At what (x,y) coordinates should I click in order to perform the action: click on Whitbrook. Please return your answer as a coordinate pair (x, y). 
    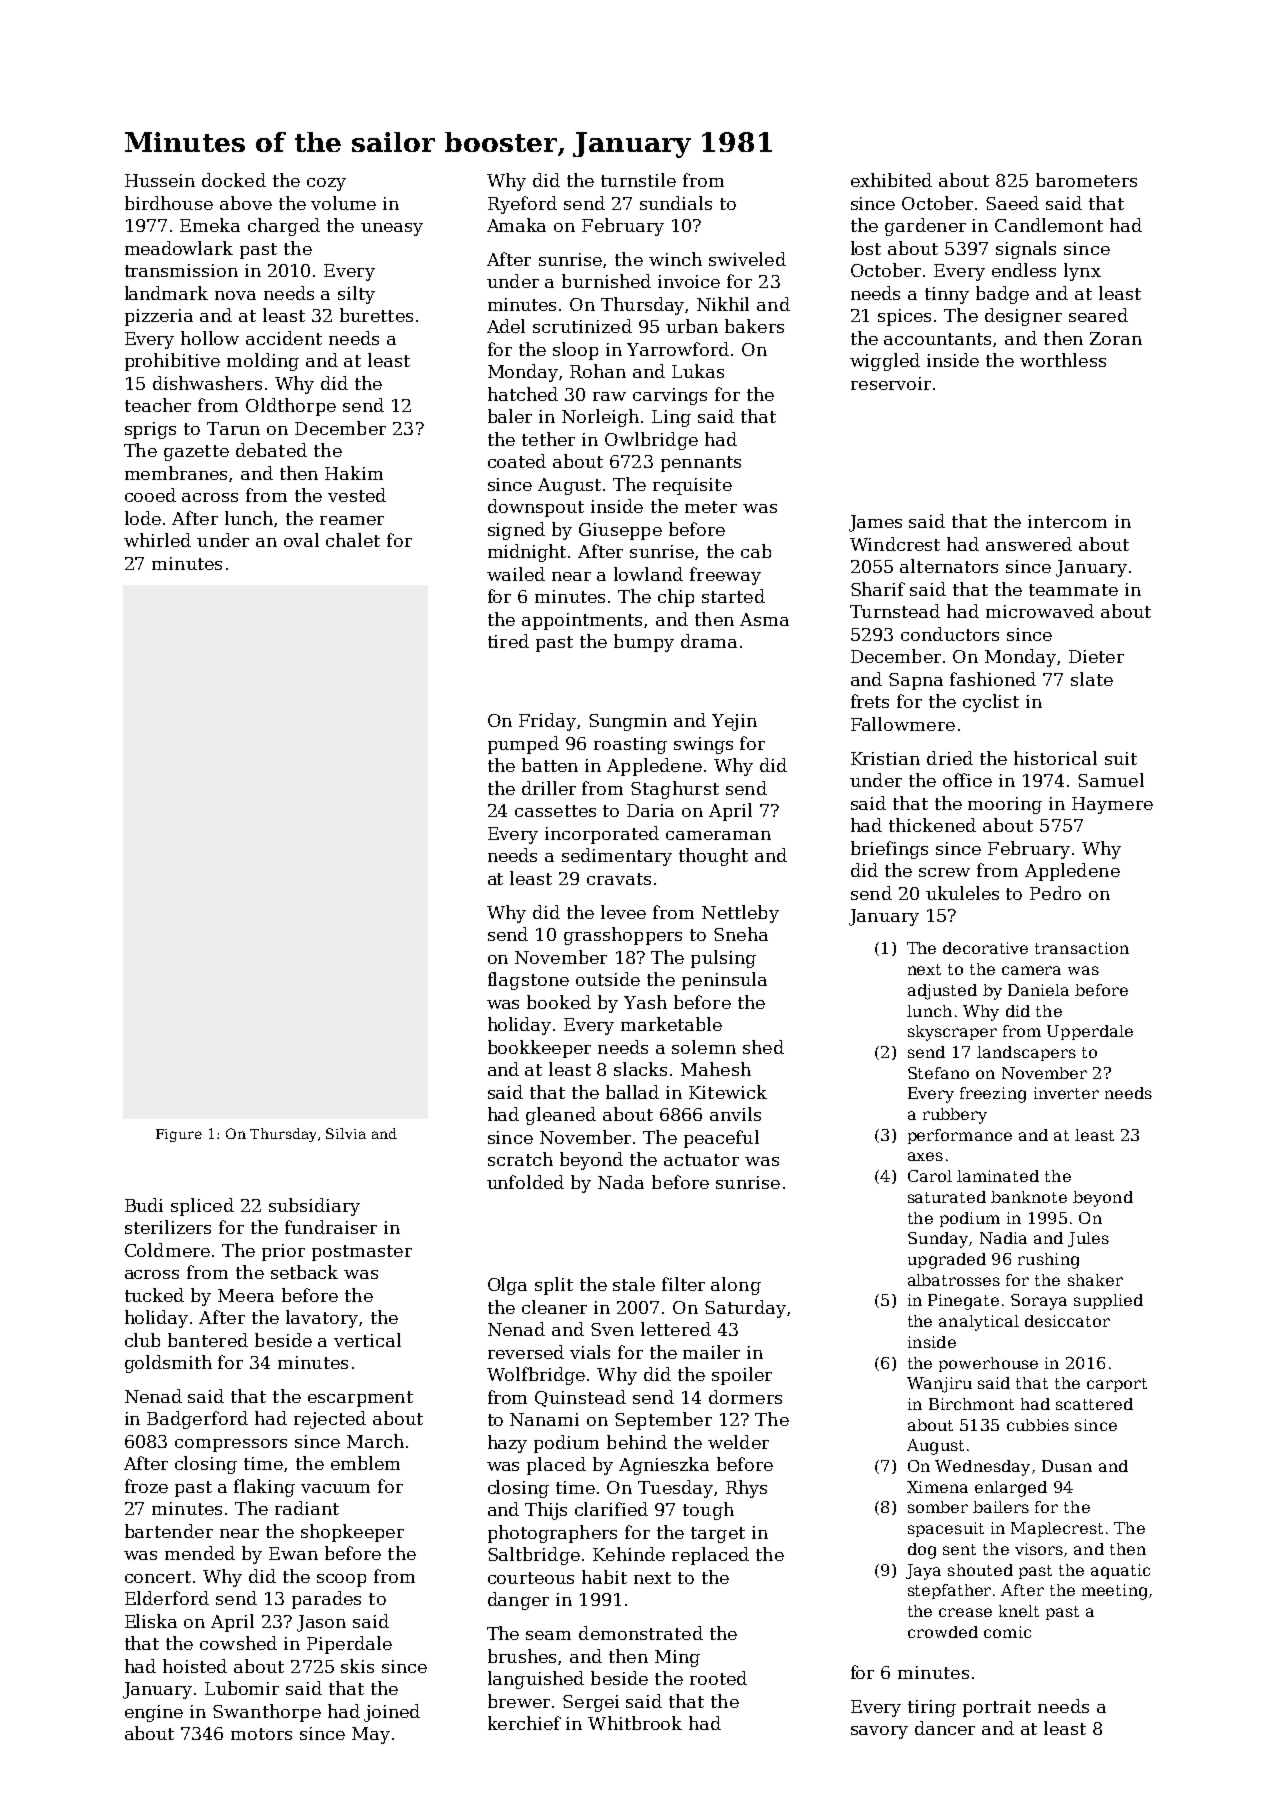
    Looking at the image, I should click on (635, 1723).
